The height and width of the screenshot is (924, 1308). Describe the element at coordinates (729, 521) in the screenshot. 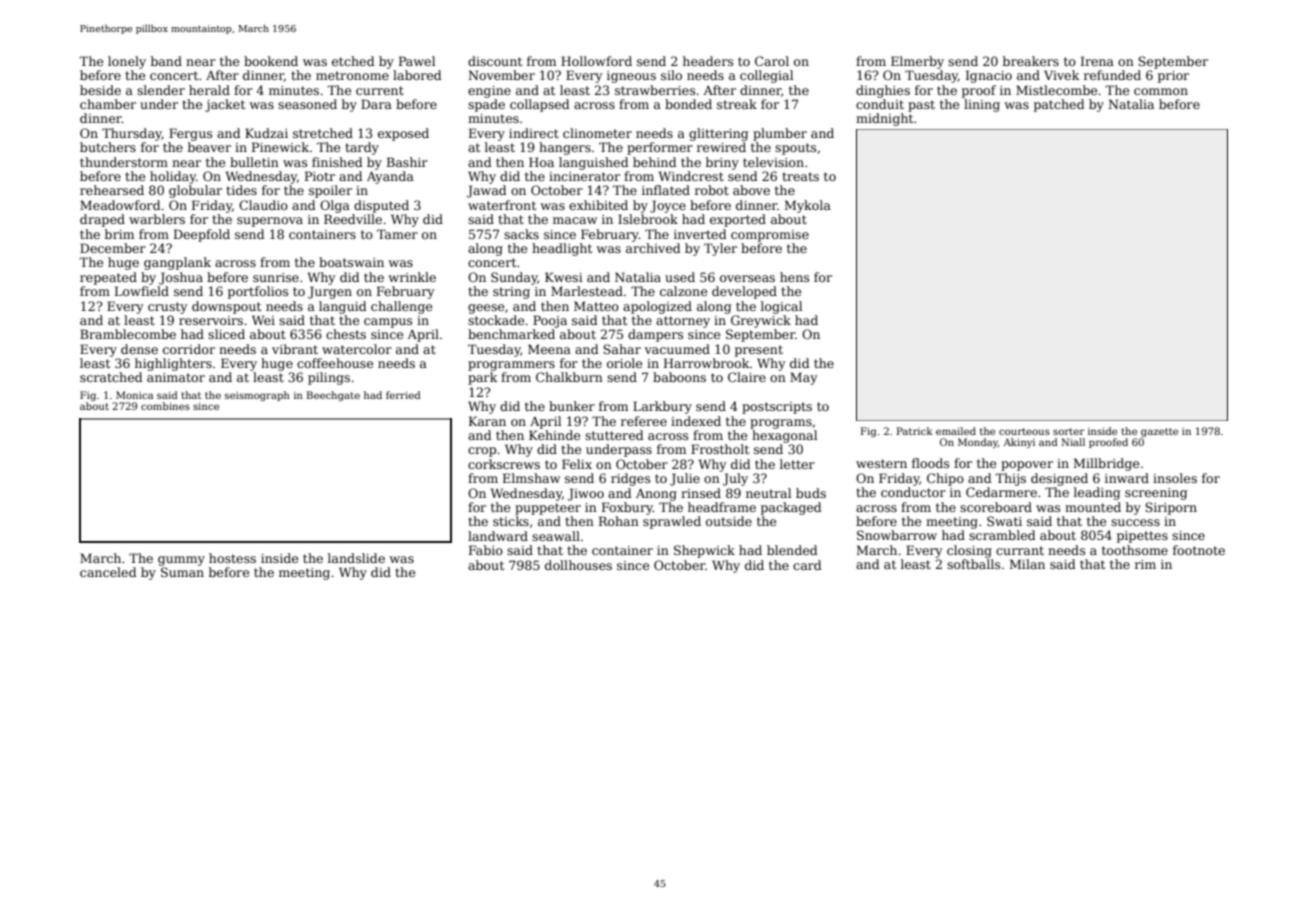

I see `outside` at that location.
